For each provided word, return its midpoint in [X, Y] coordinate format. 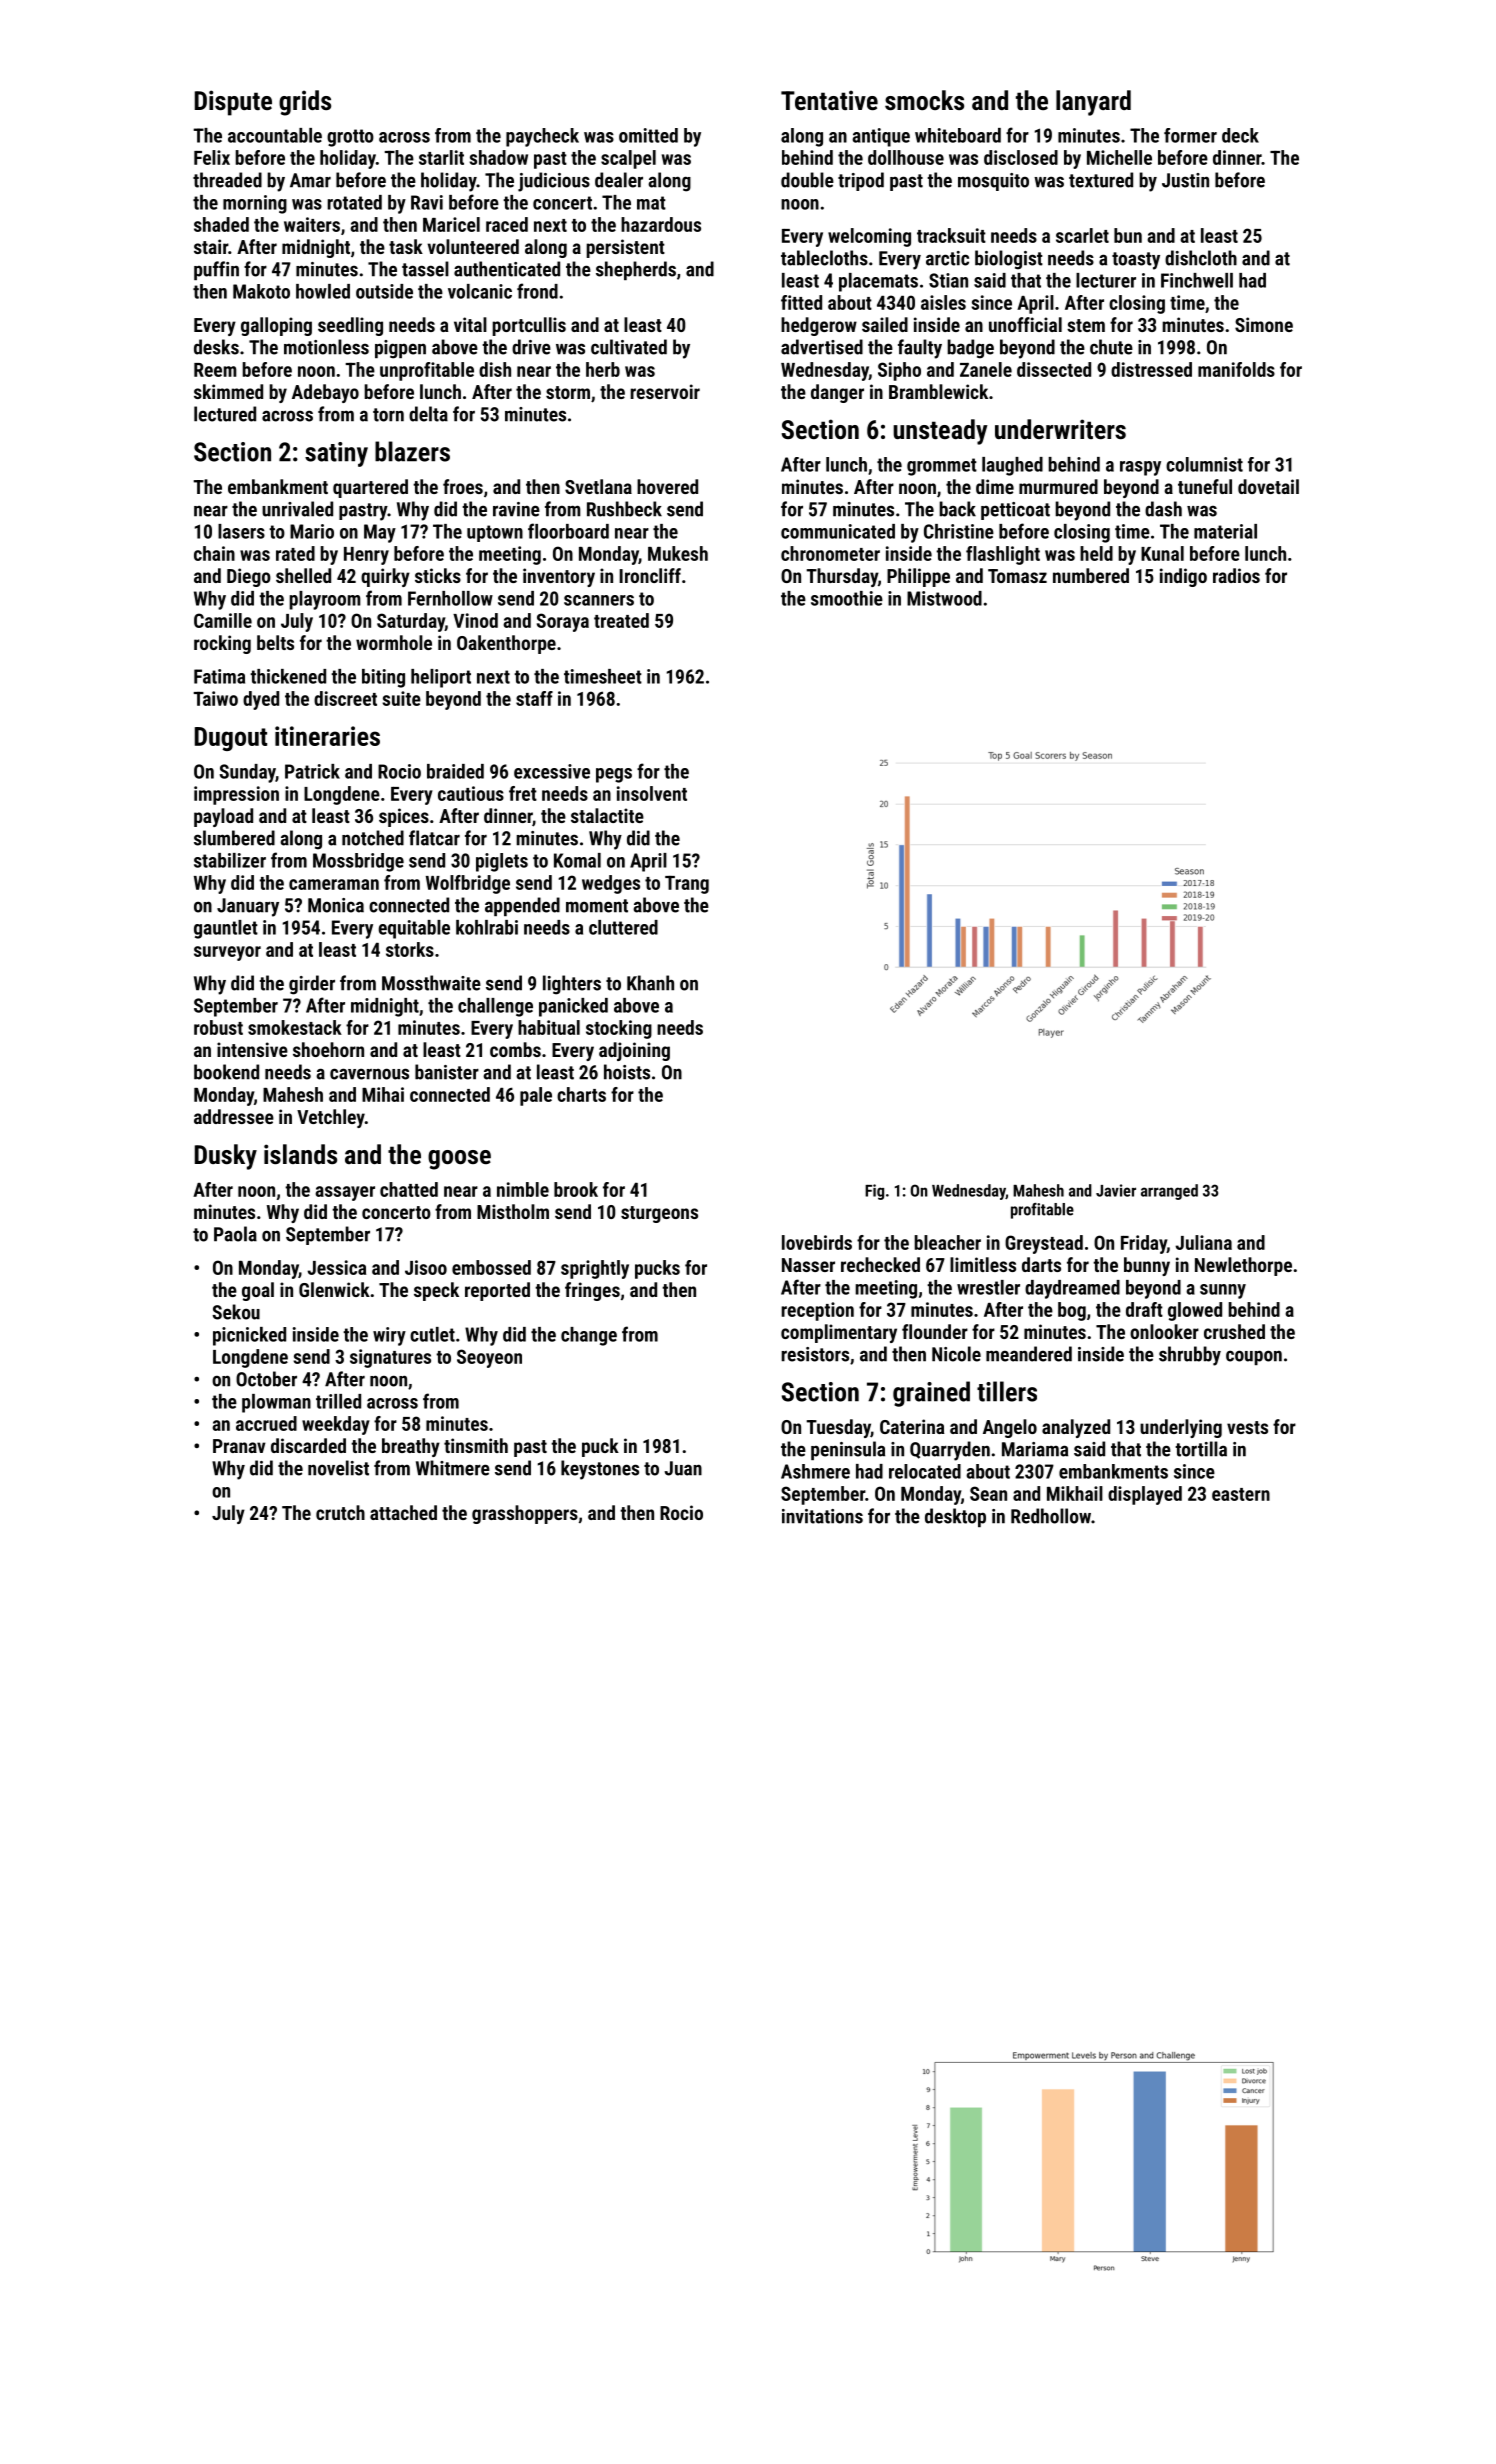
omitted [648, 135]
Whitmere [453, 1468]
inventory [559, 577]
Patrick [312, 771]
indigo [1183, 577]
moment [597, 906]
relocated [925, 1471]
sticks [438, 575]
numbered [1091, 575]
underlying [1181, 1428]
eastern [1241, 1494]
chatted [409, 1189]
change [589, 1336]
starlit [441, 157]
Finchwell [1197, 280]
